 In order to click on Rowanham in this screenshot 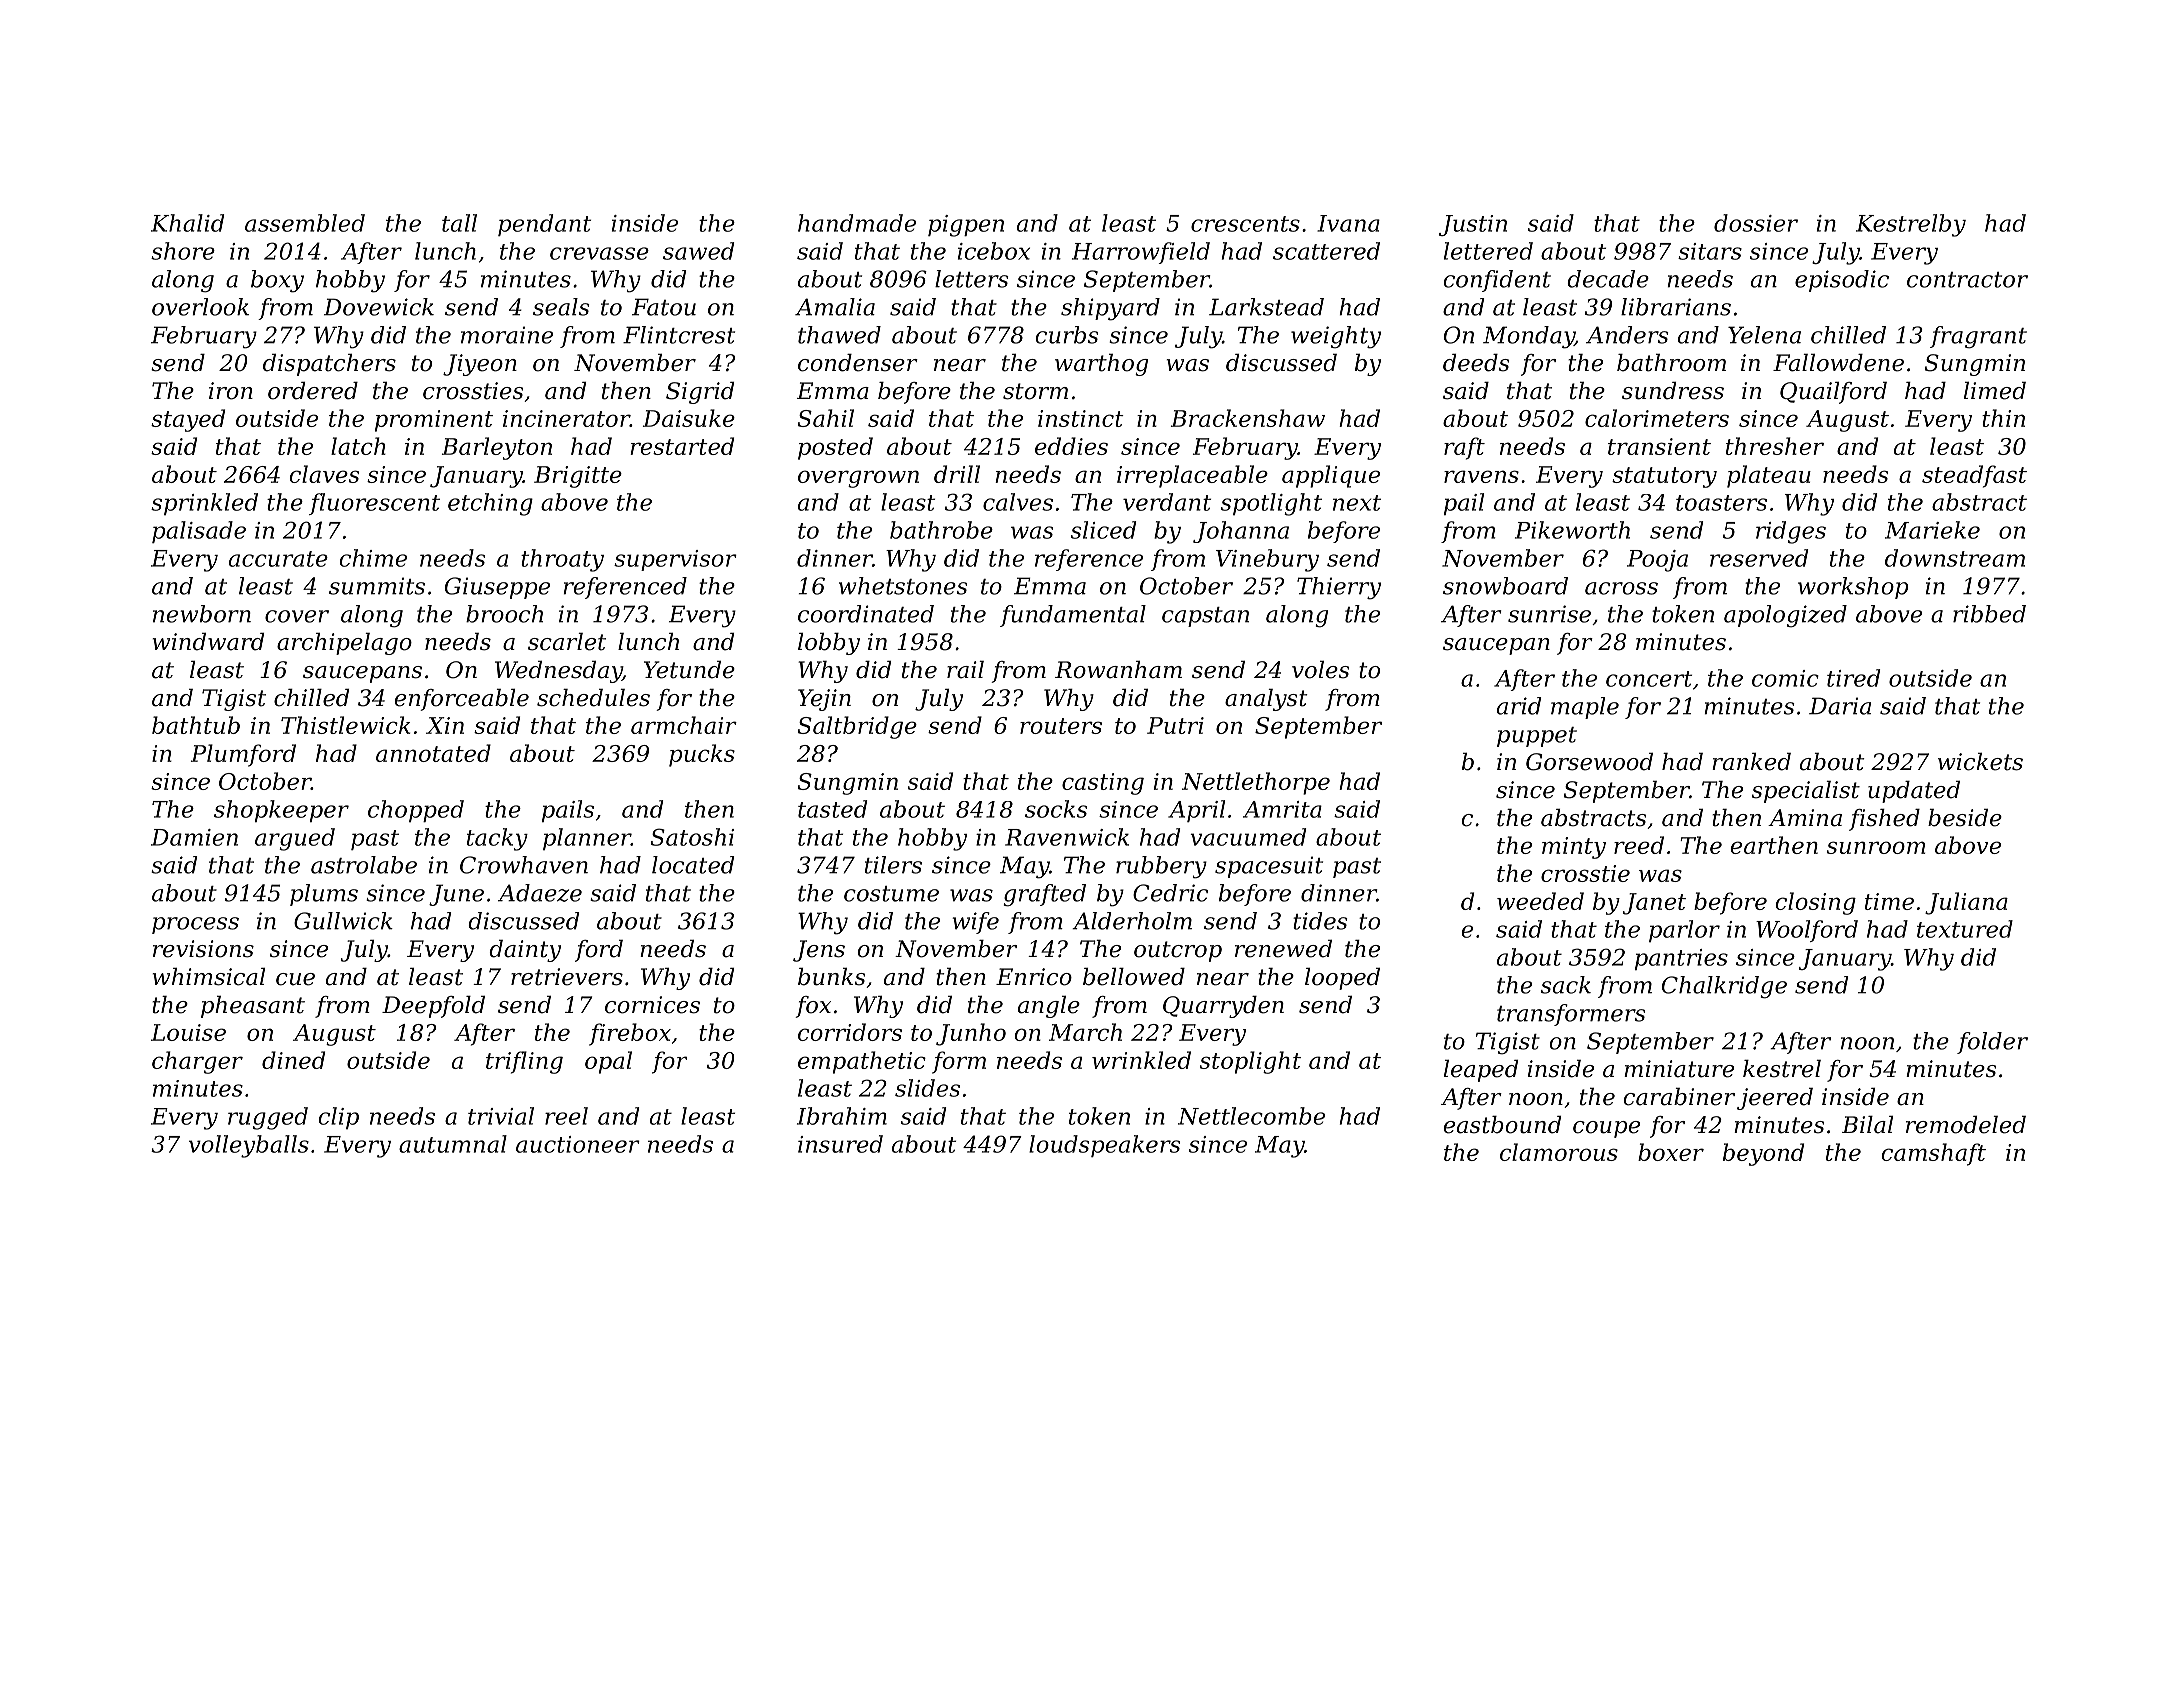, I will do `click(1118, 670)`.
